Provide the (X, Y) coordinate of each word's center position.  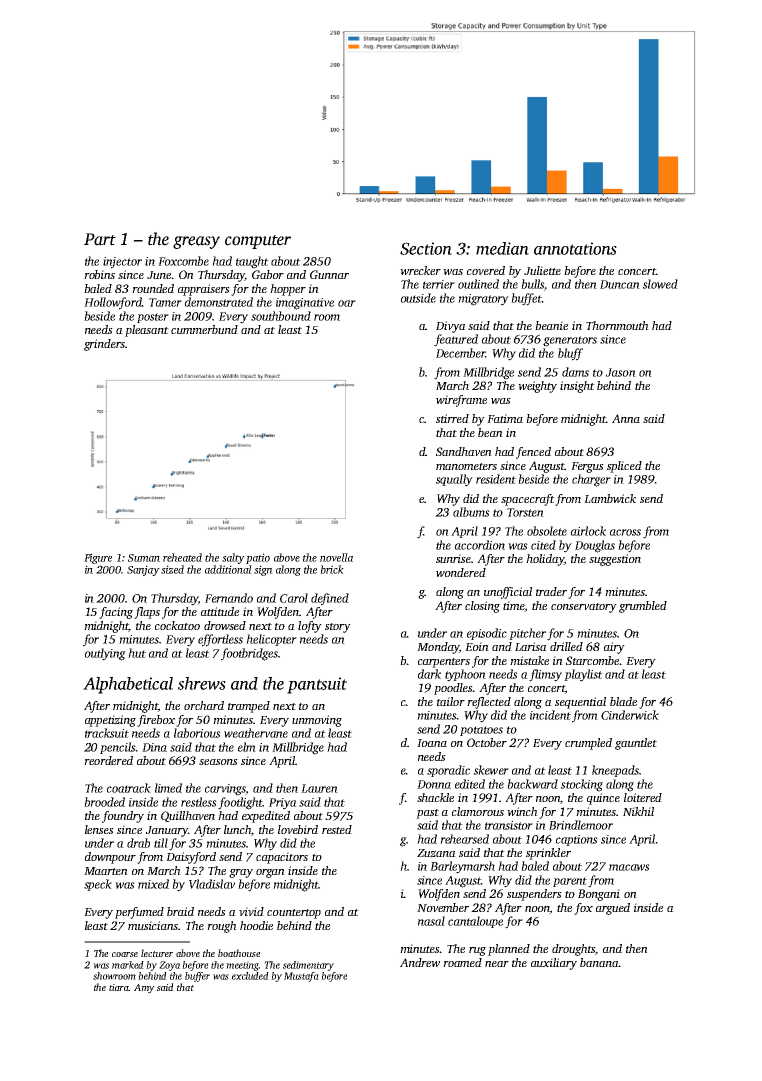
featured (456, 340)
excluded (250, 976)
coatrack (129, 788)
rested (337, 829)
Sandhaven (464, 451)
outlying (105, 654)
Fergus (587, 467)
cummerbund (204, 329)
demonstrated (219, 302)
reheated (182, 557)
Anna (626, 418)
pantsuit (317, 685)
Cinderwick (630, 715)
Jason (621, 372)
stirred (452, 418)
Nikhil (638, 811)
